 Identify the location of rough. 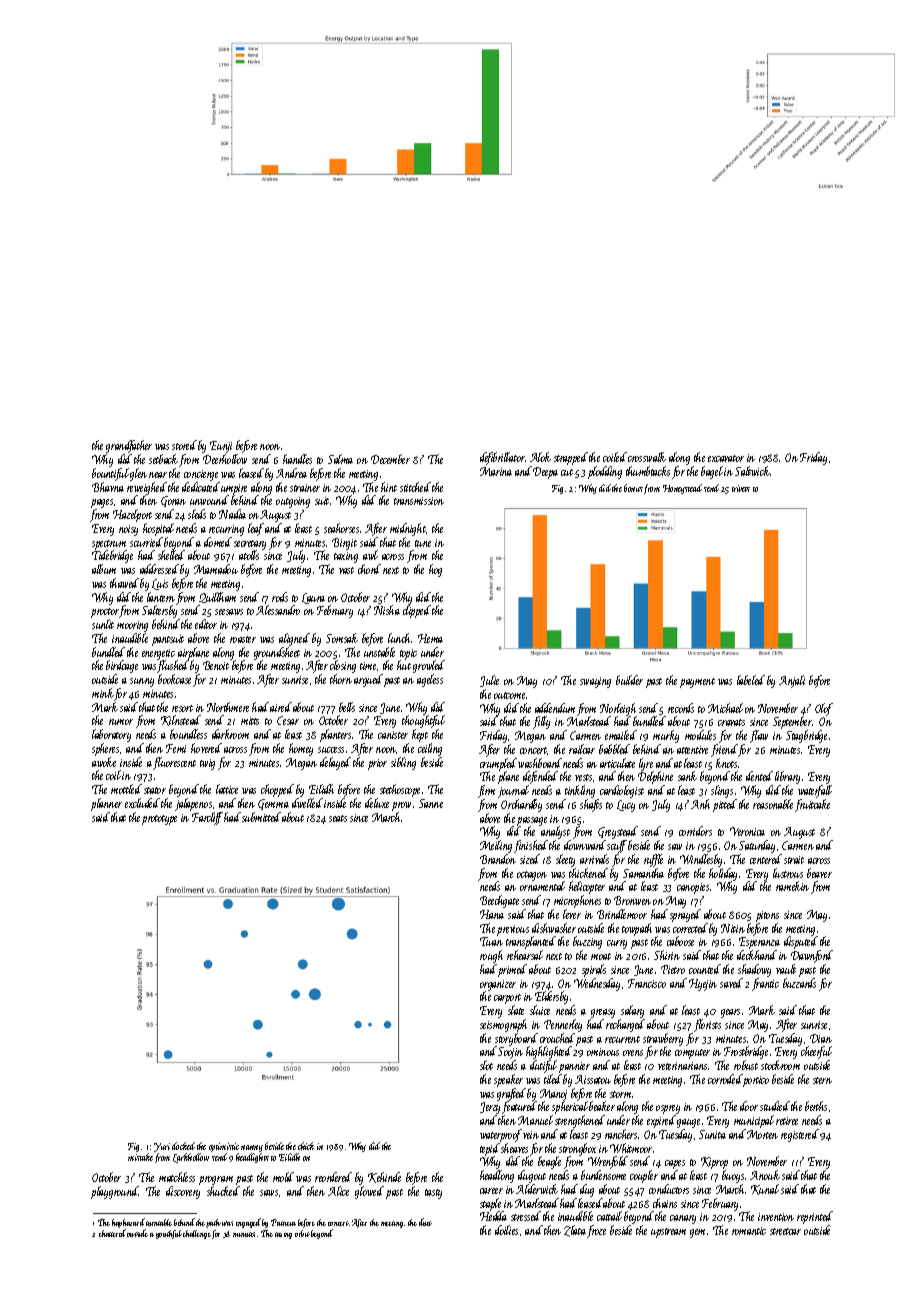
(491, 956).
